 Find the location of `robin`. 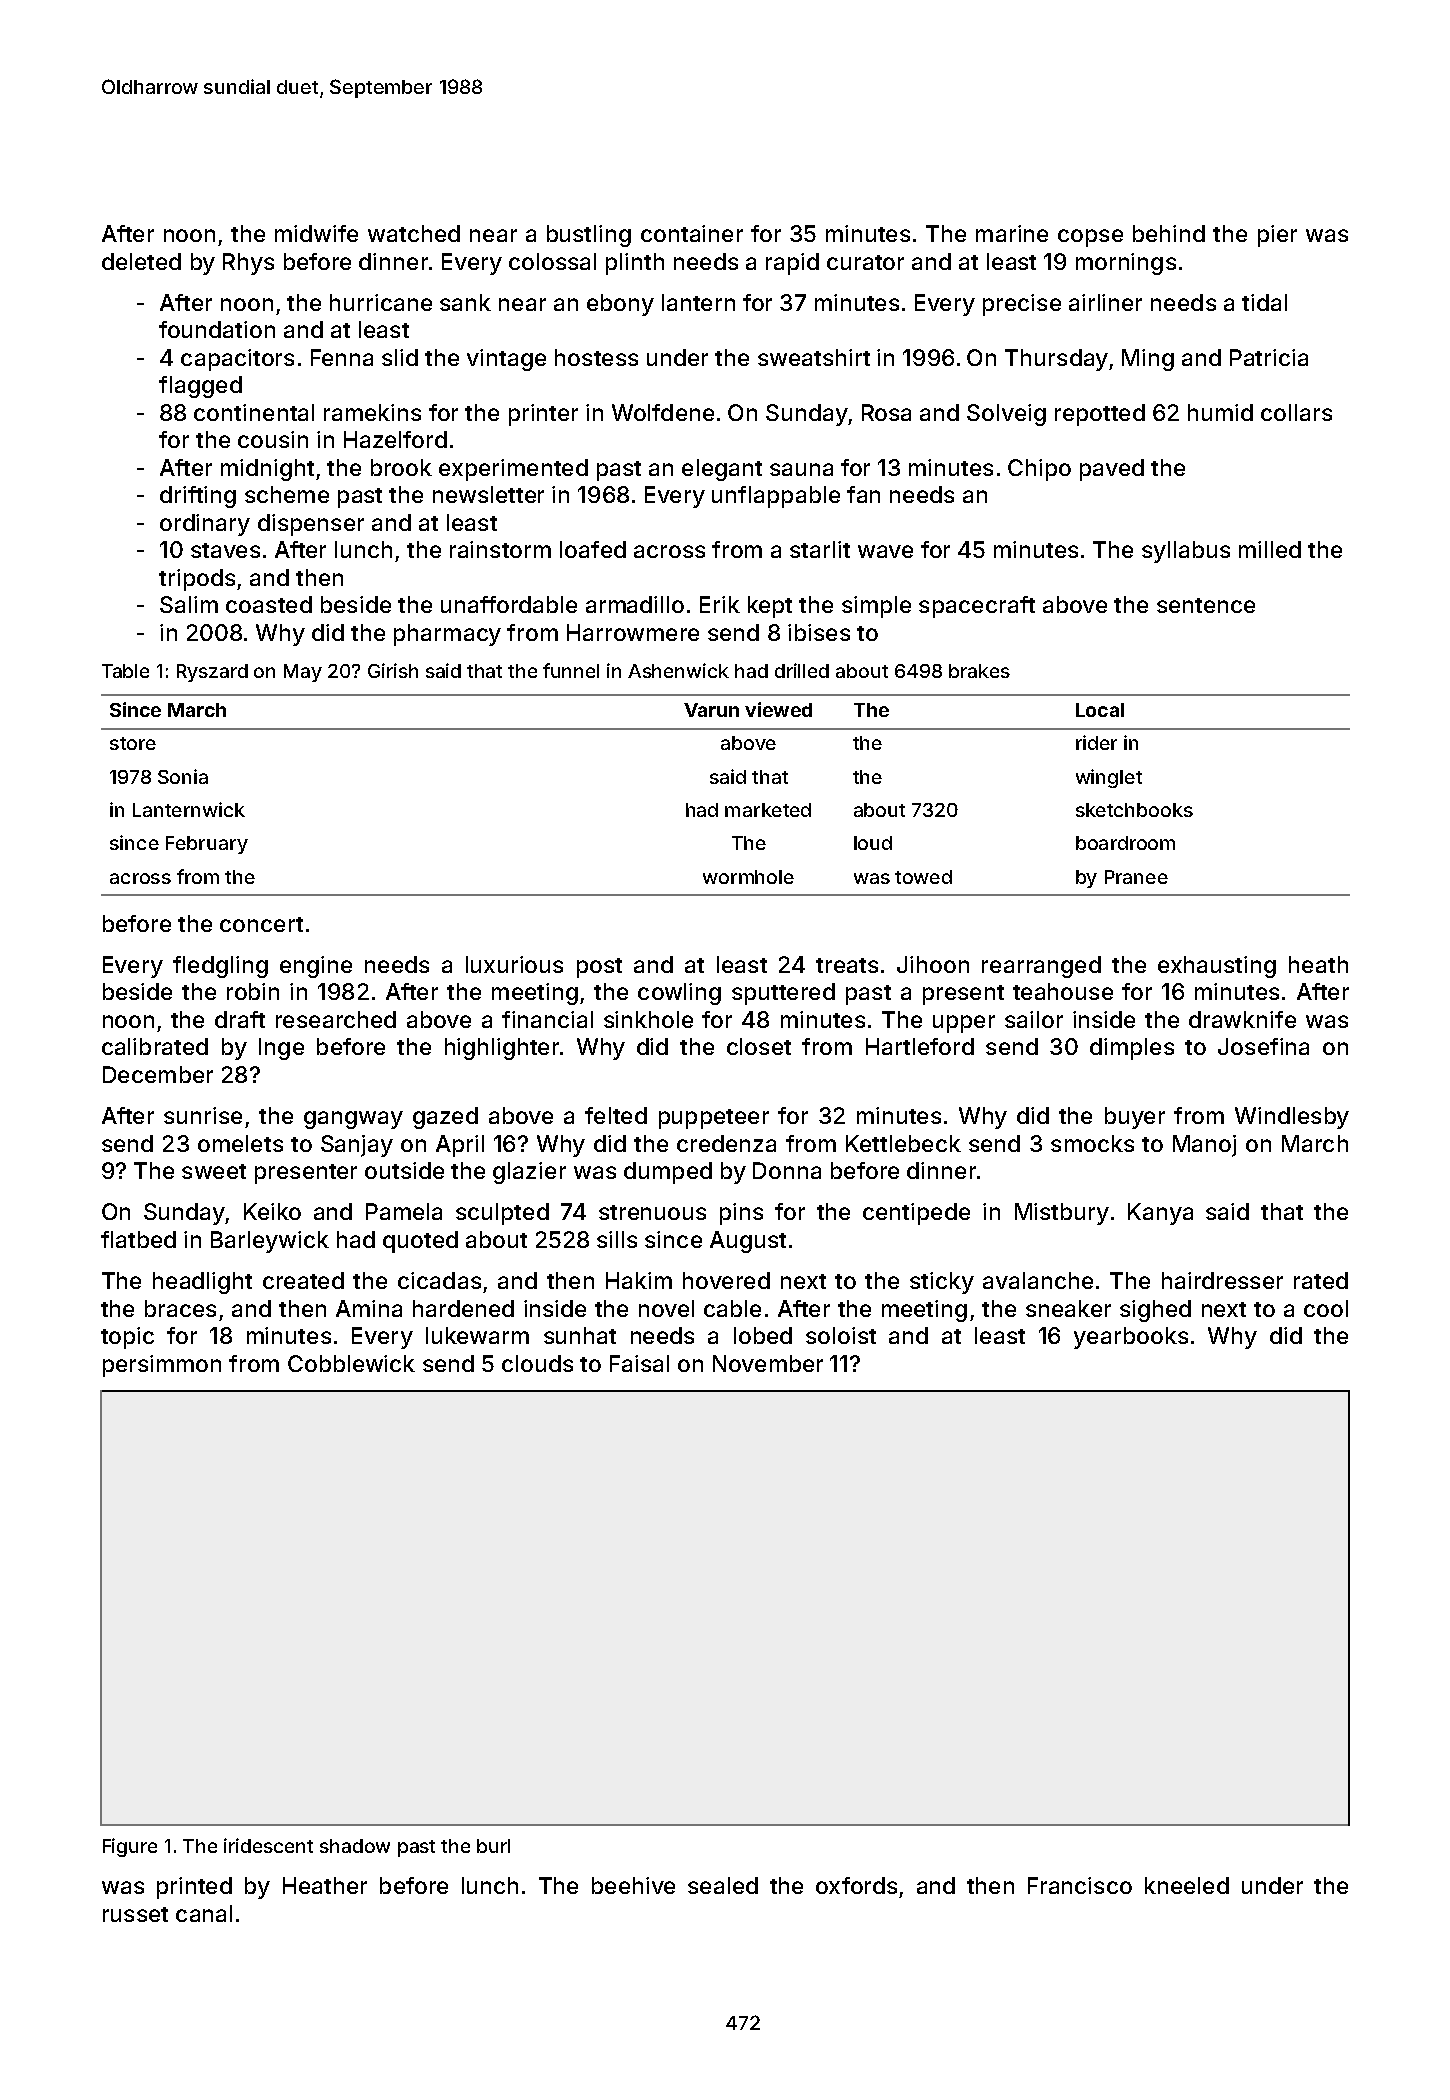

robin is located at coordinates (253, 991).
